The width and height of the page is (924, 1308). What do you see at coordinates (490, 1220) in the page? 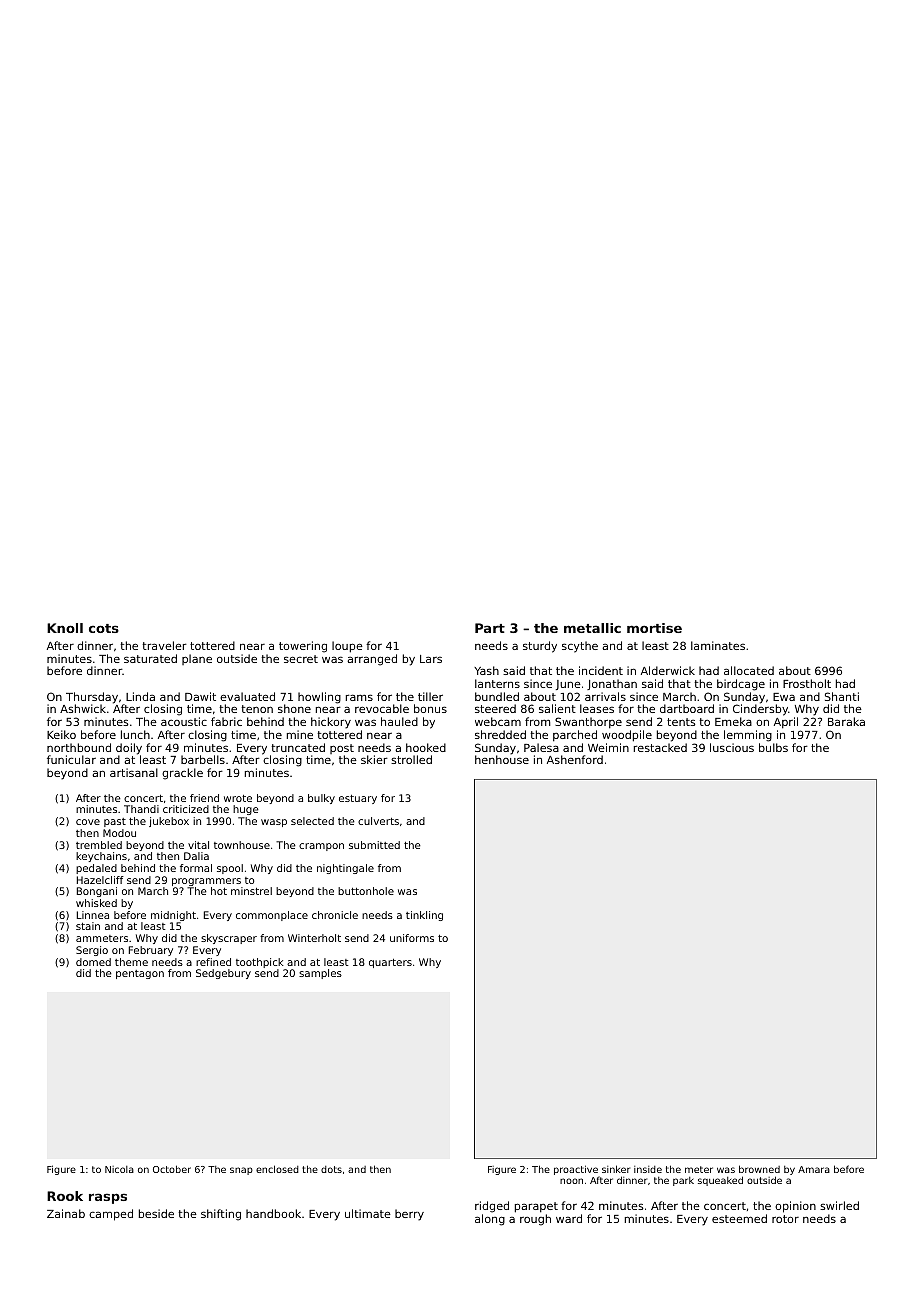
I see `along` at bounding box center [490, 1220].
